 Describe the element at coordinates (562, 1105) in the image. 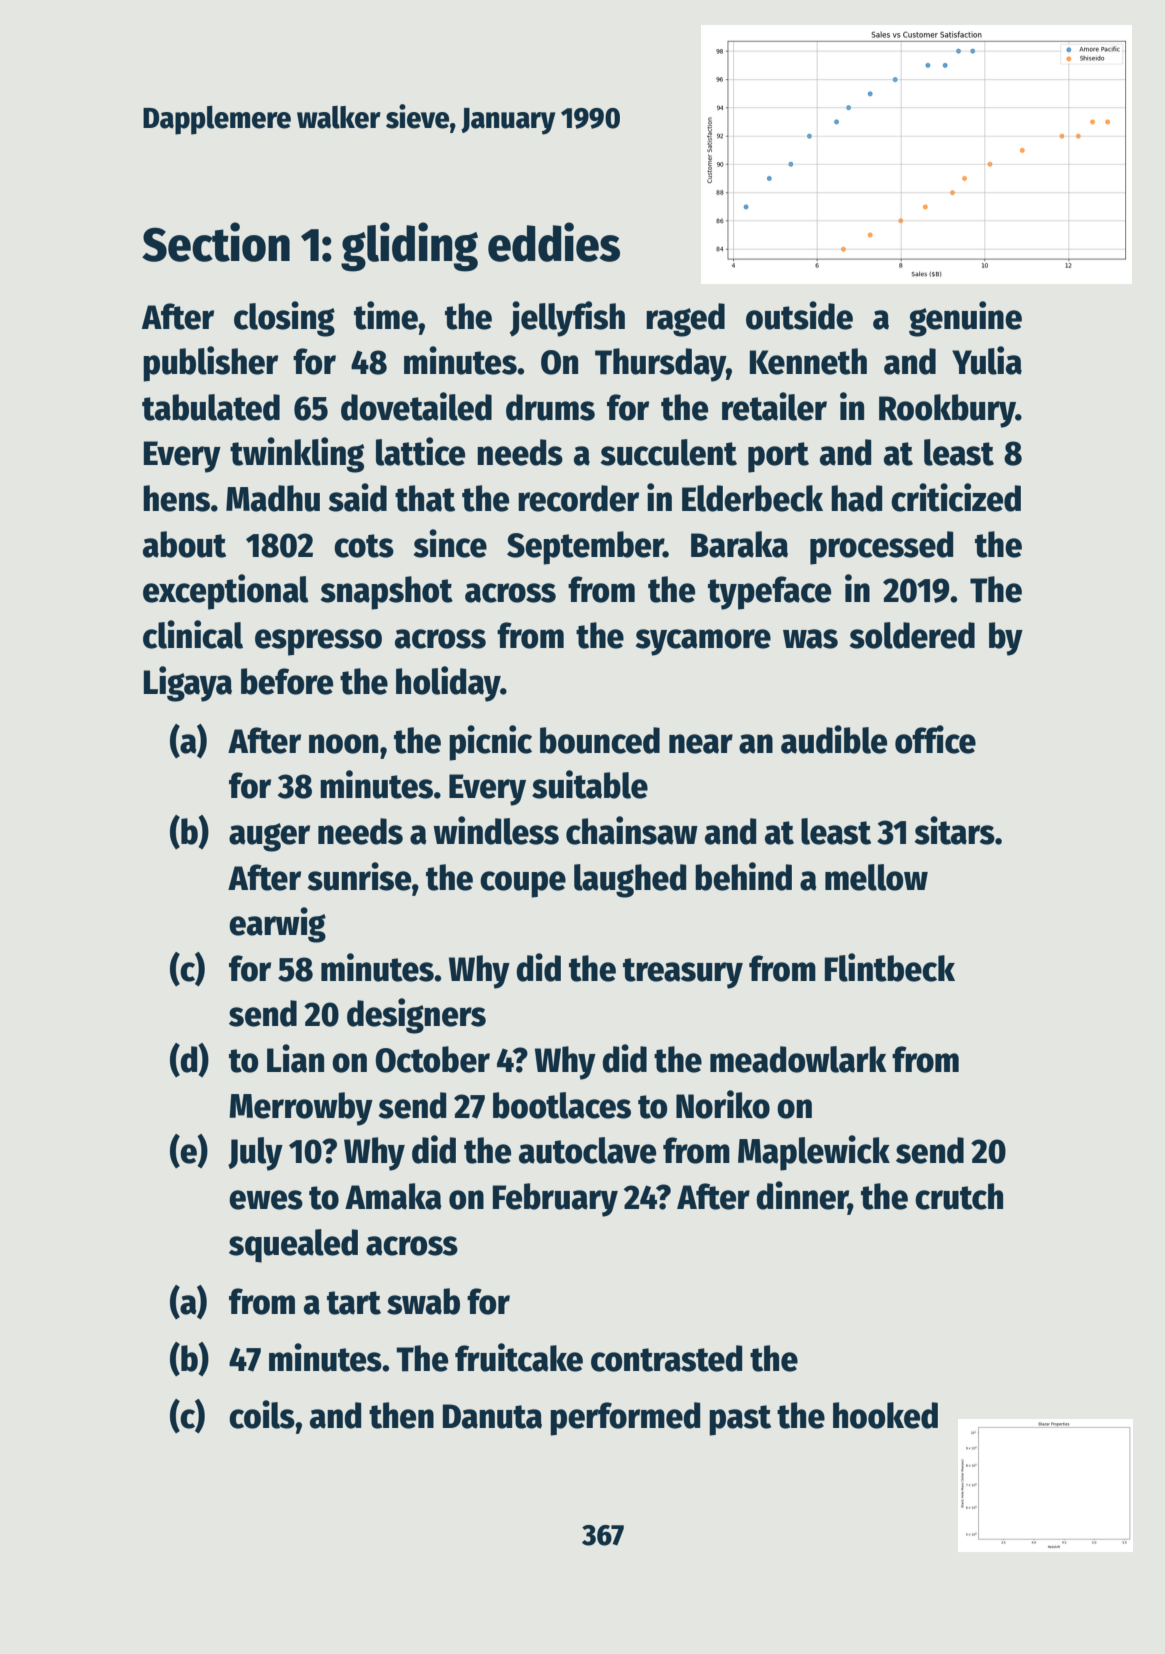

I see `bootlaces` at that location.
